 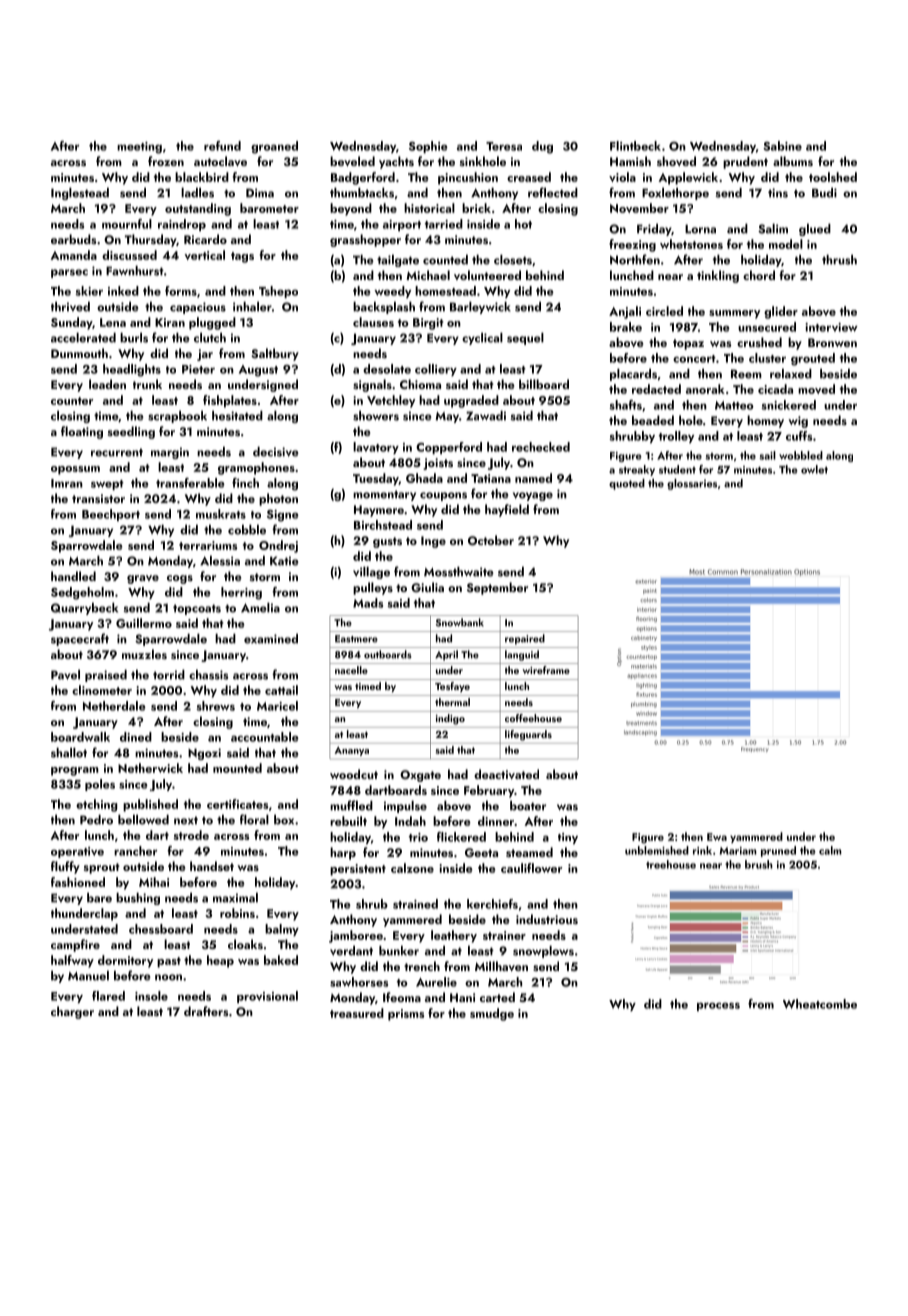 I want to click on charger, so click(x=72, y=1012).
